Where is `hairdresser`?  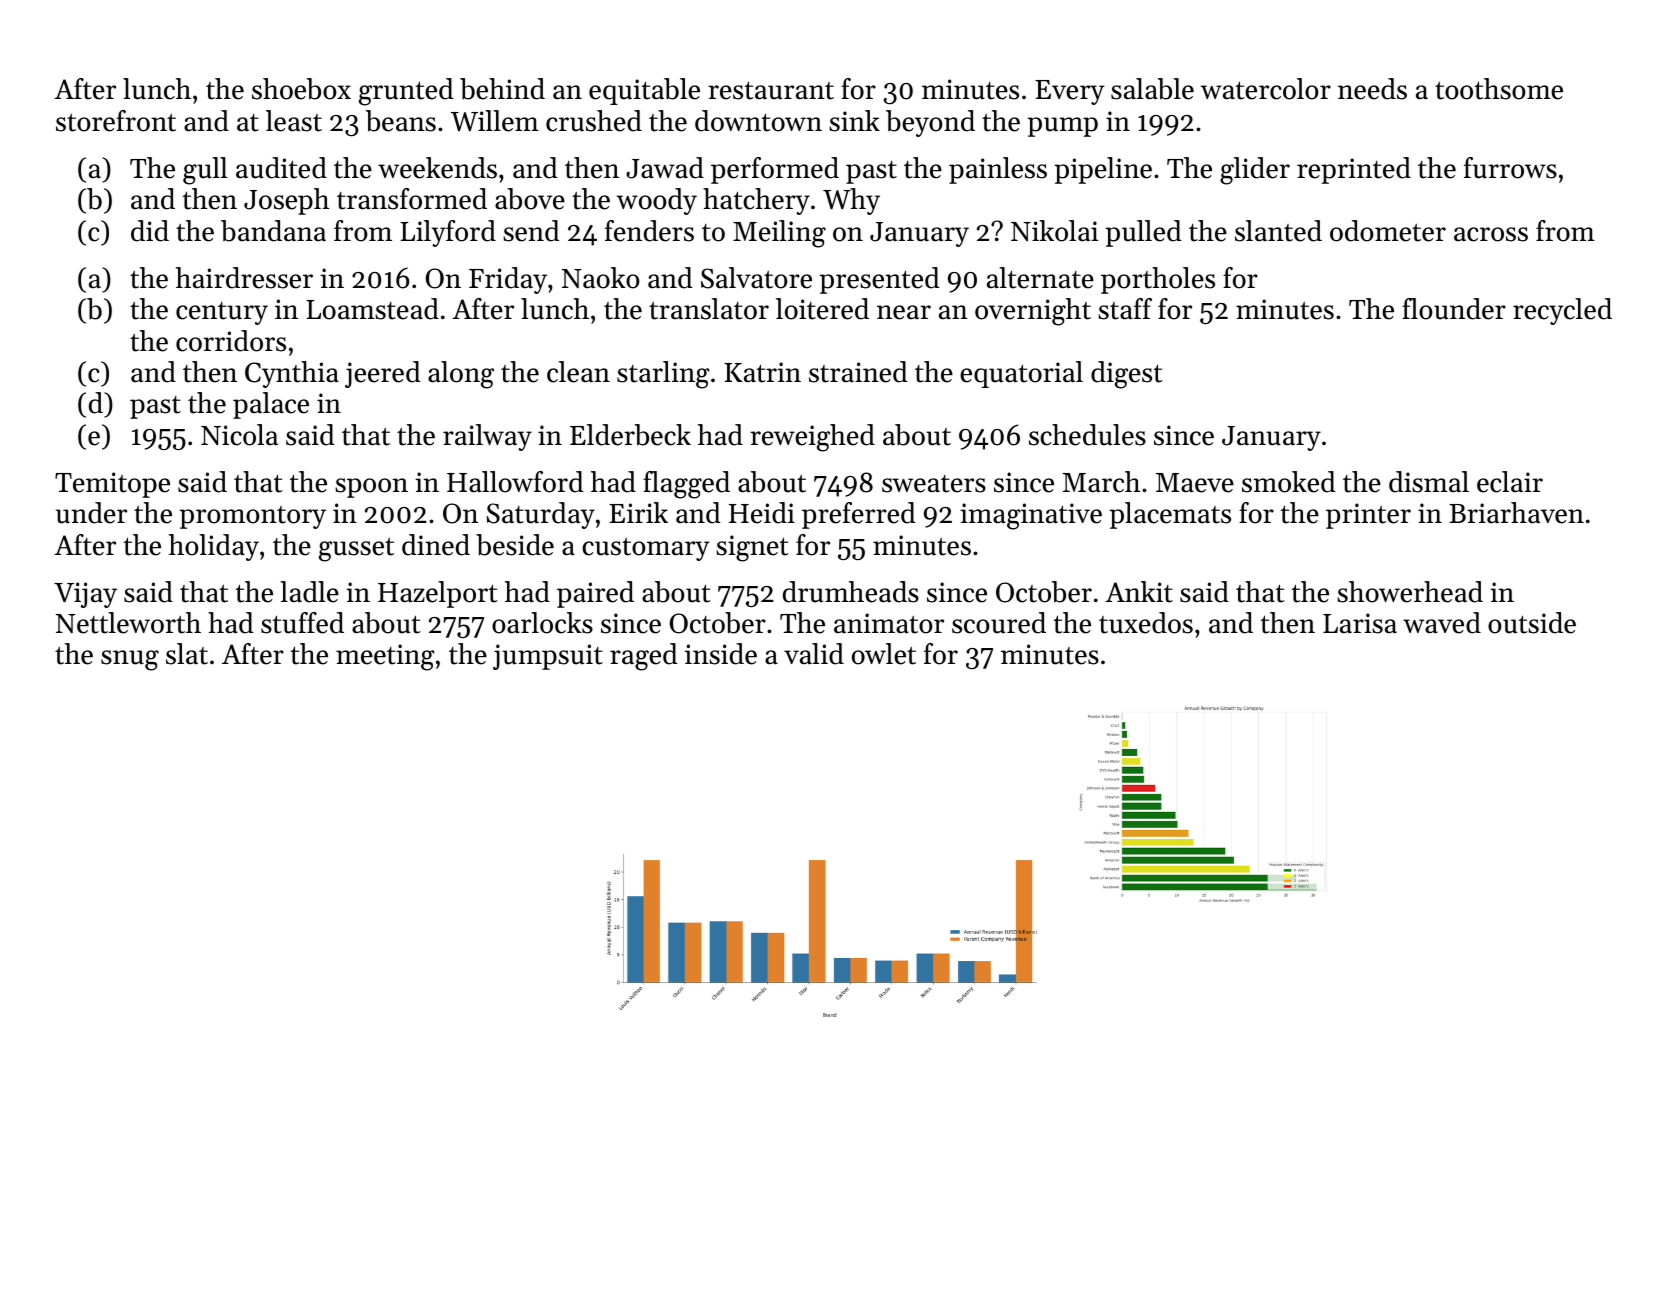 hairdresser is located at coordinates (244, 278).
